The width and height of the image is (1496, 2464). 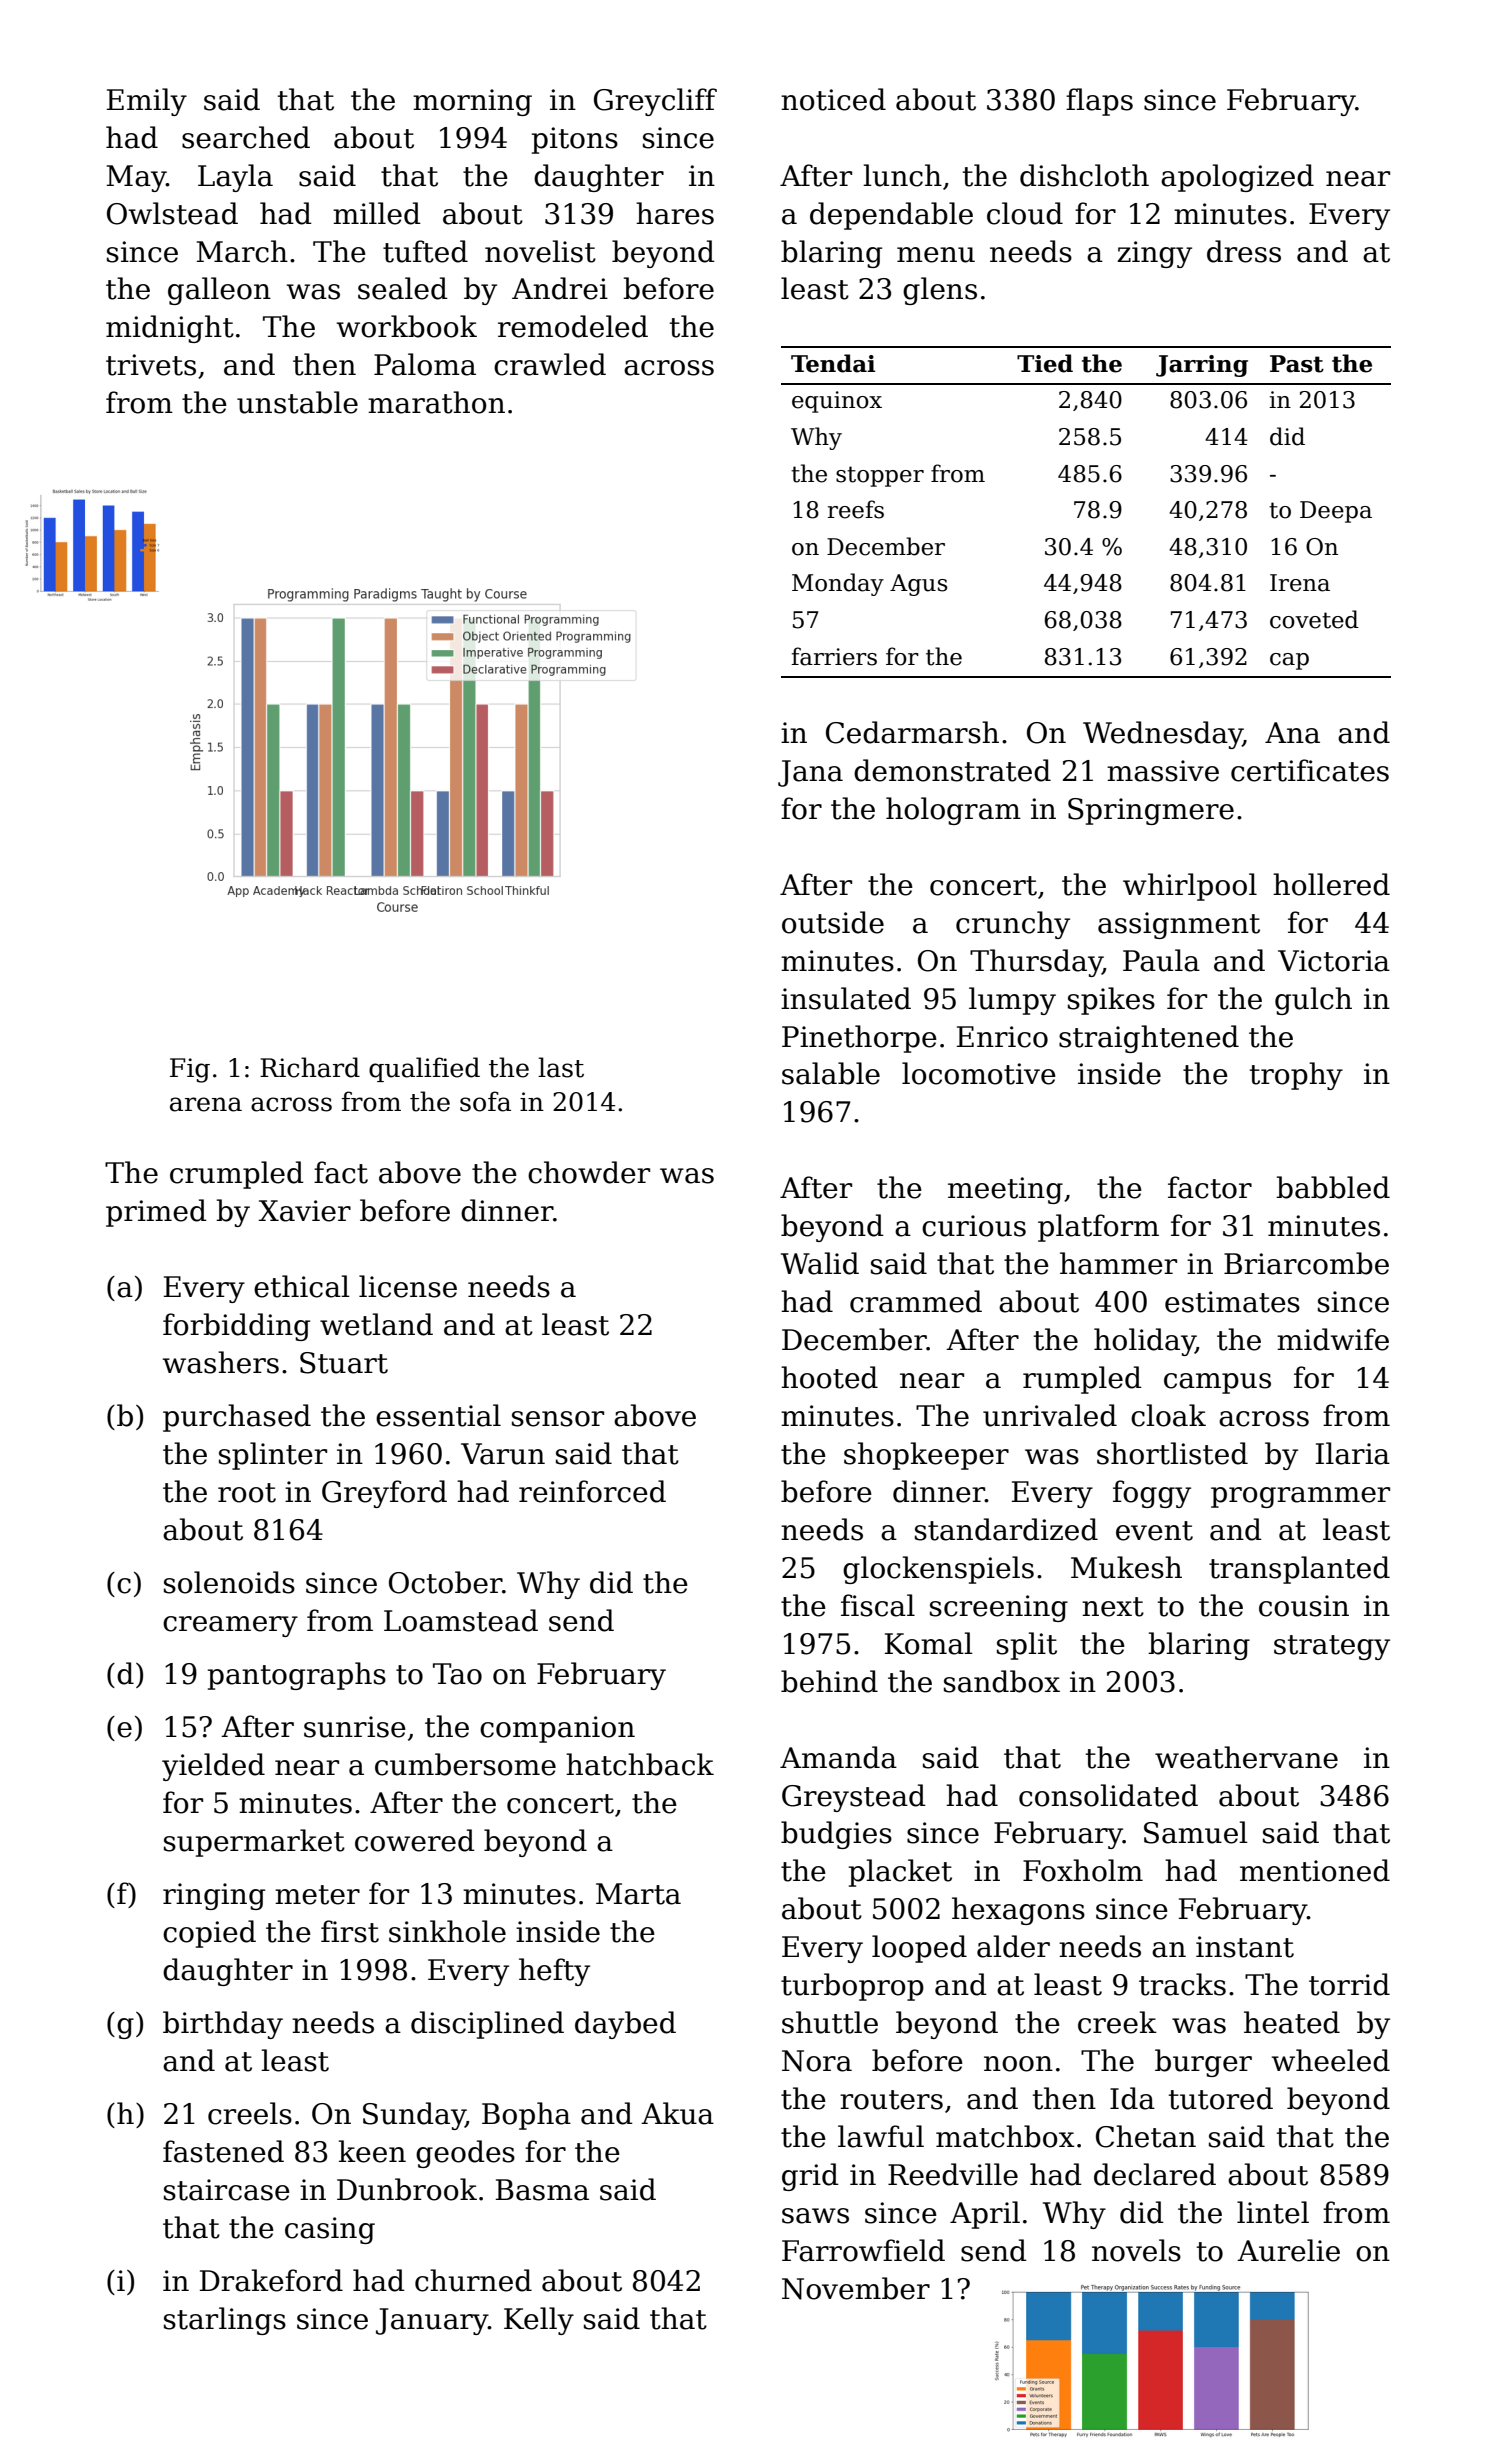 I want to click on noticed, so click(x=833, y=99).
